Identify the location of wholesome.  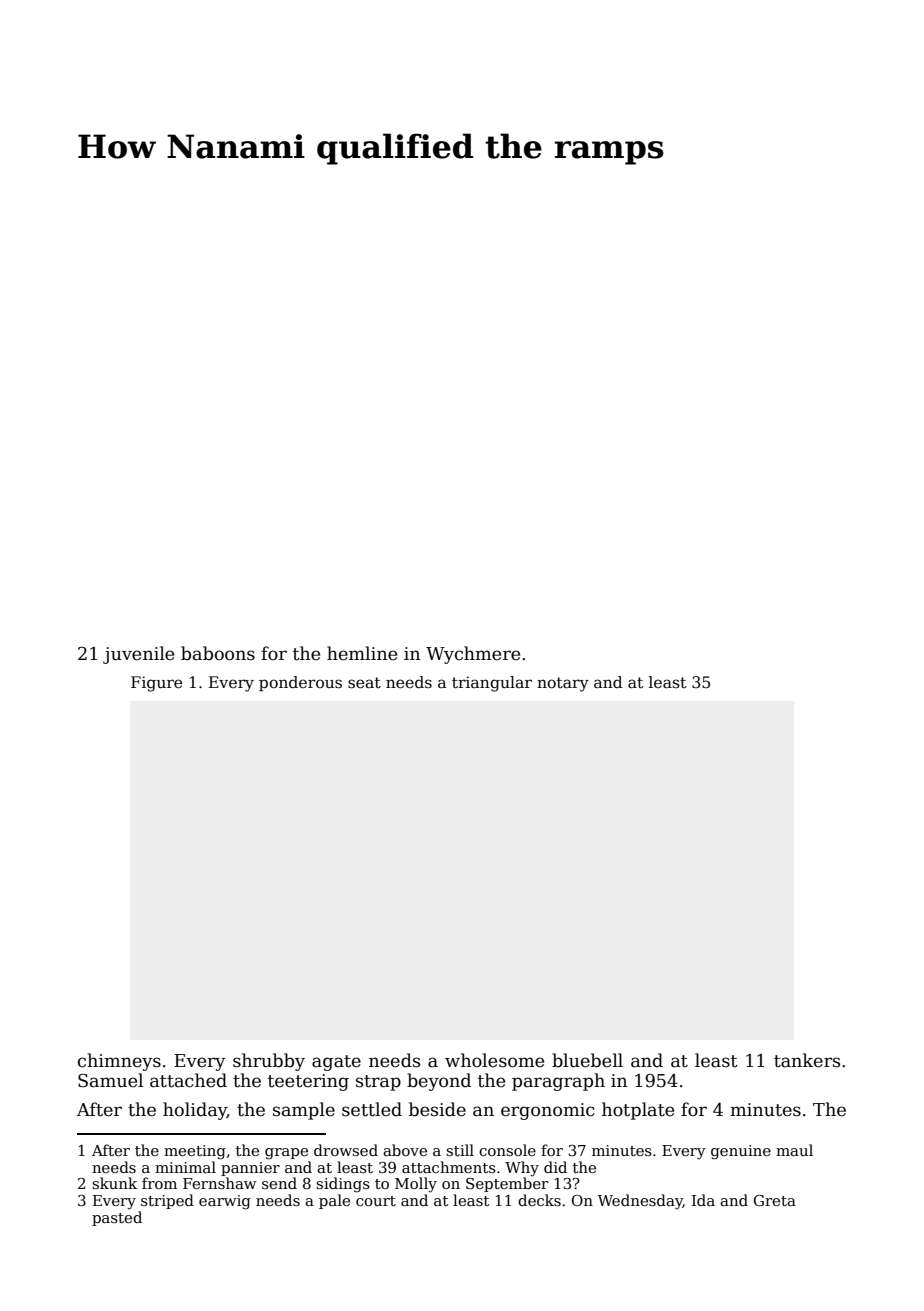
(494, 1060).
